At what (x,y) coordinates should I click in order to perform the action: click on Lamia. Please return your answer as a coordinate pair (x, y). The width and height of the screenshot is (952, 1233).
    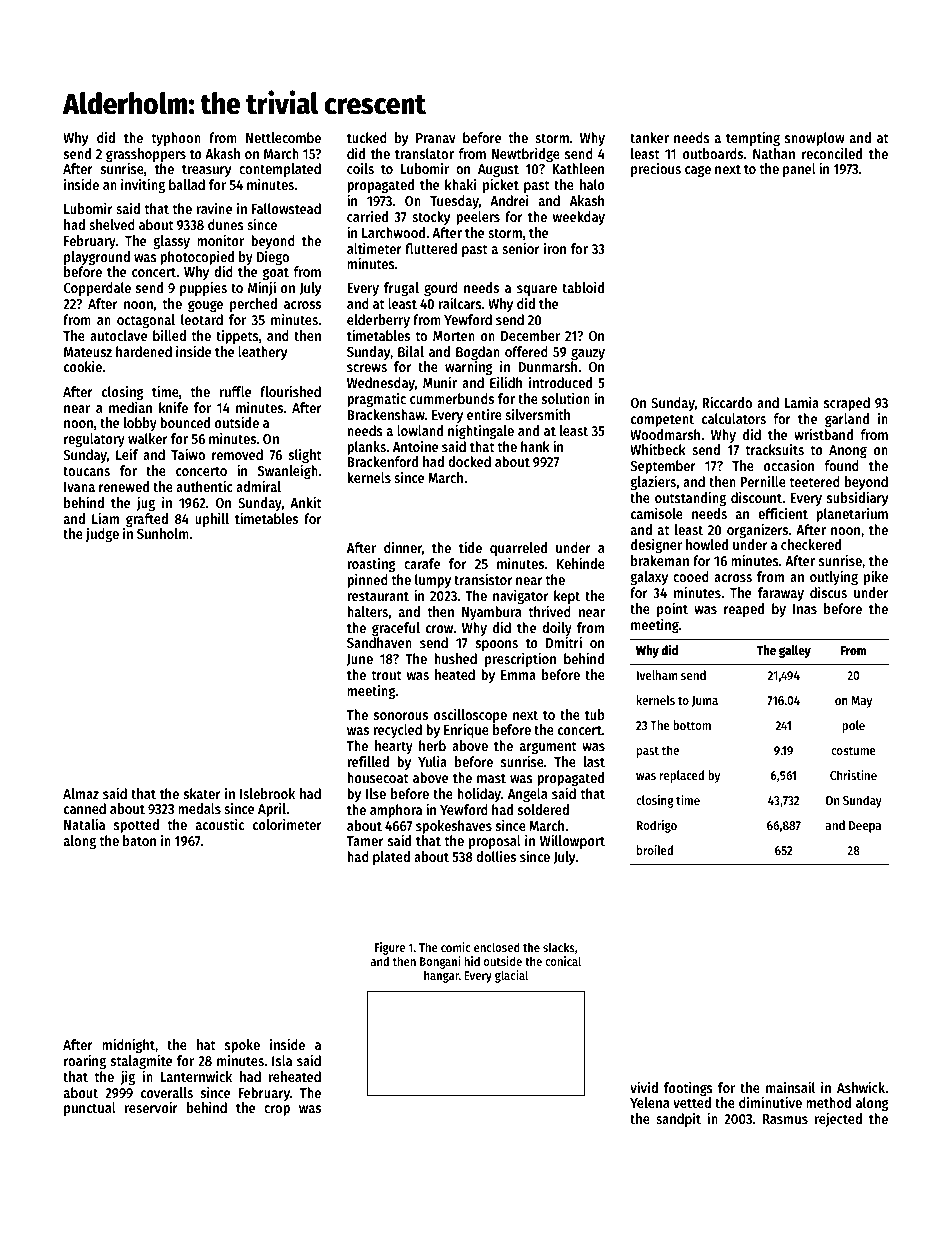
    Looking at the image, I should click on (801, 402).
